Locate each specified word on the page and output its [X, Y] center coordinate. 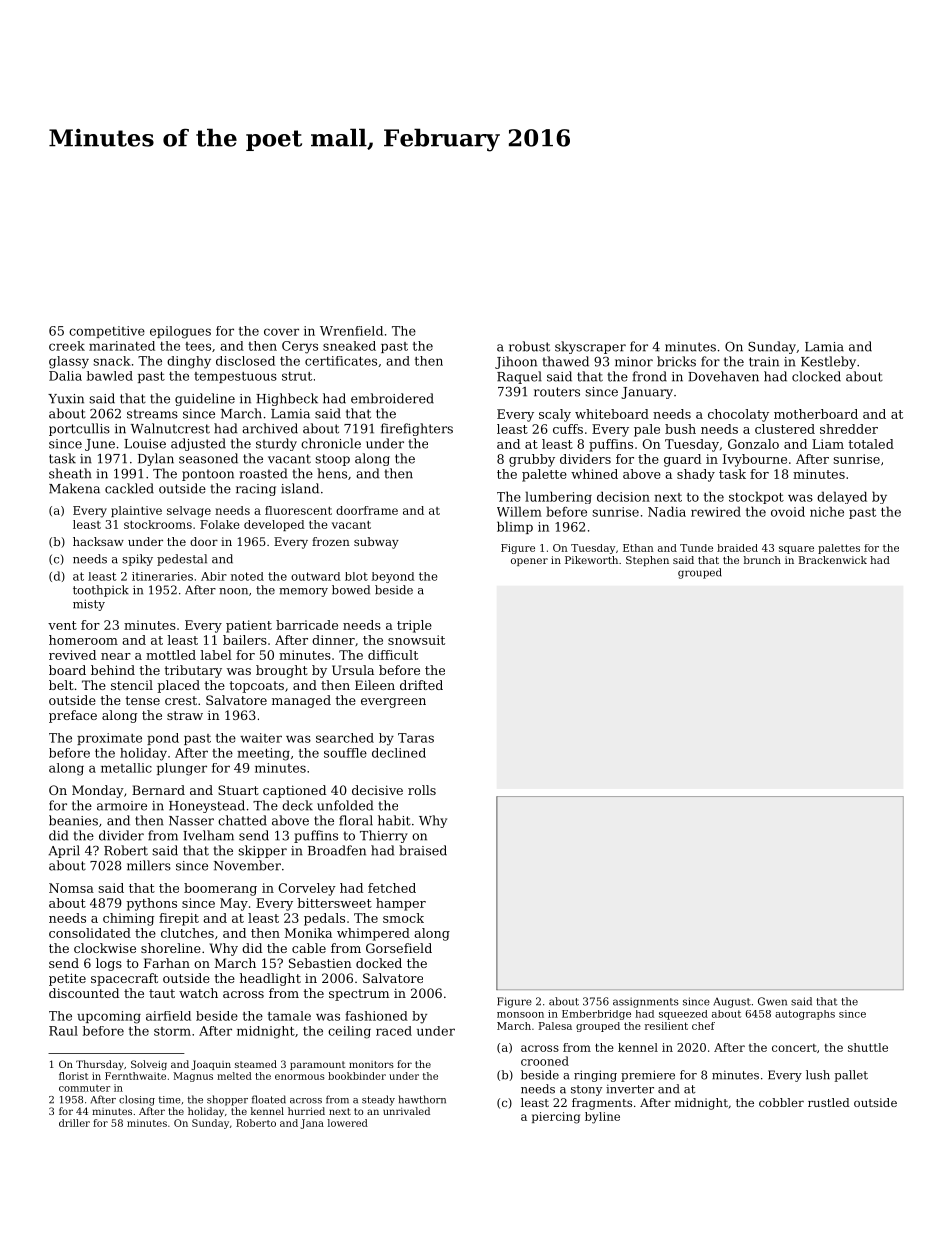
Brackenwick [833, 560]
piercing [556, 1118]
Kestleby [828, 362]
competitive [107, 332]
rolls [422, 790]
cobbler [781, 1102]
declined [399, 753]
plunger [182, 769]
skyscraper [590, 347]
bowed [351, 590]
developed [274, 525]
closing [137, 1100]
